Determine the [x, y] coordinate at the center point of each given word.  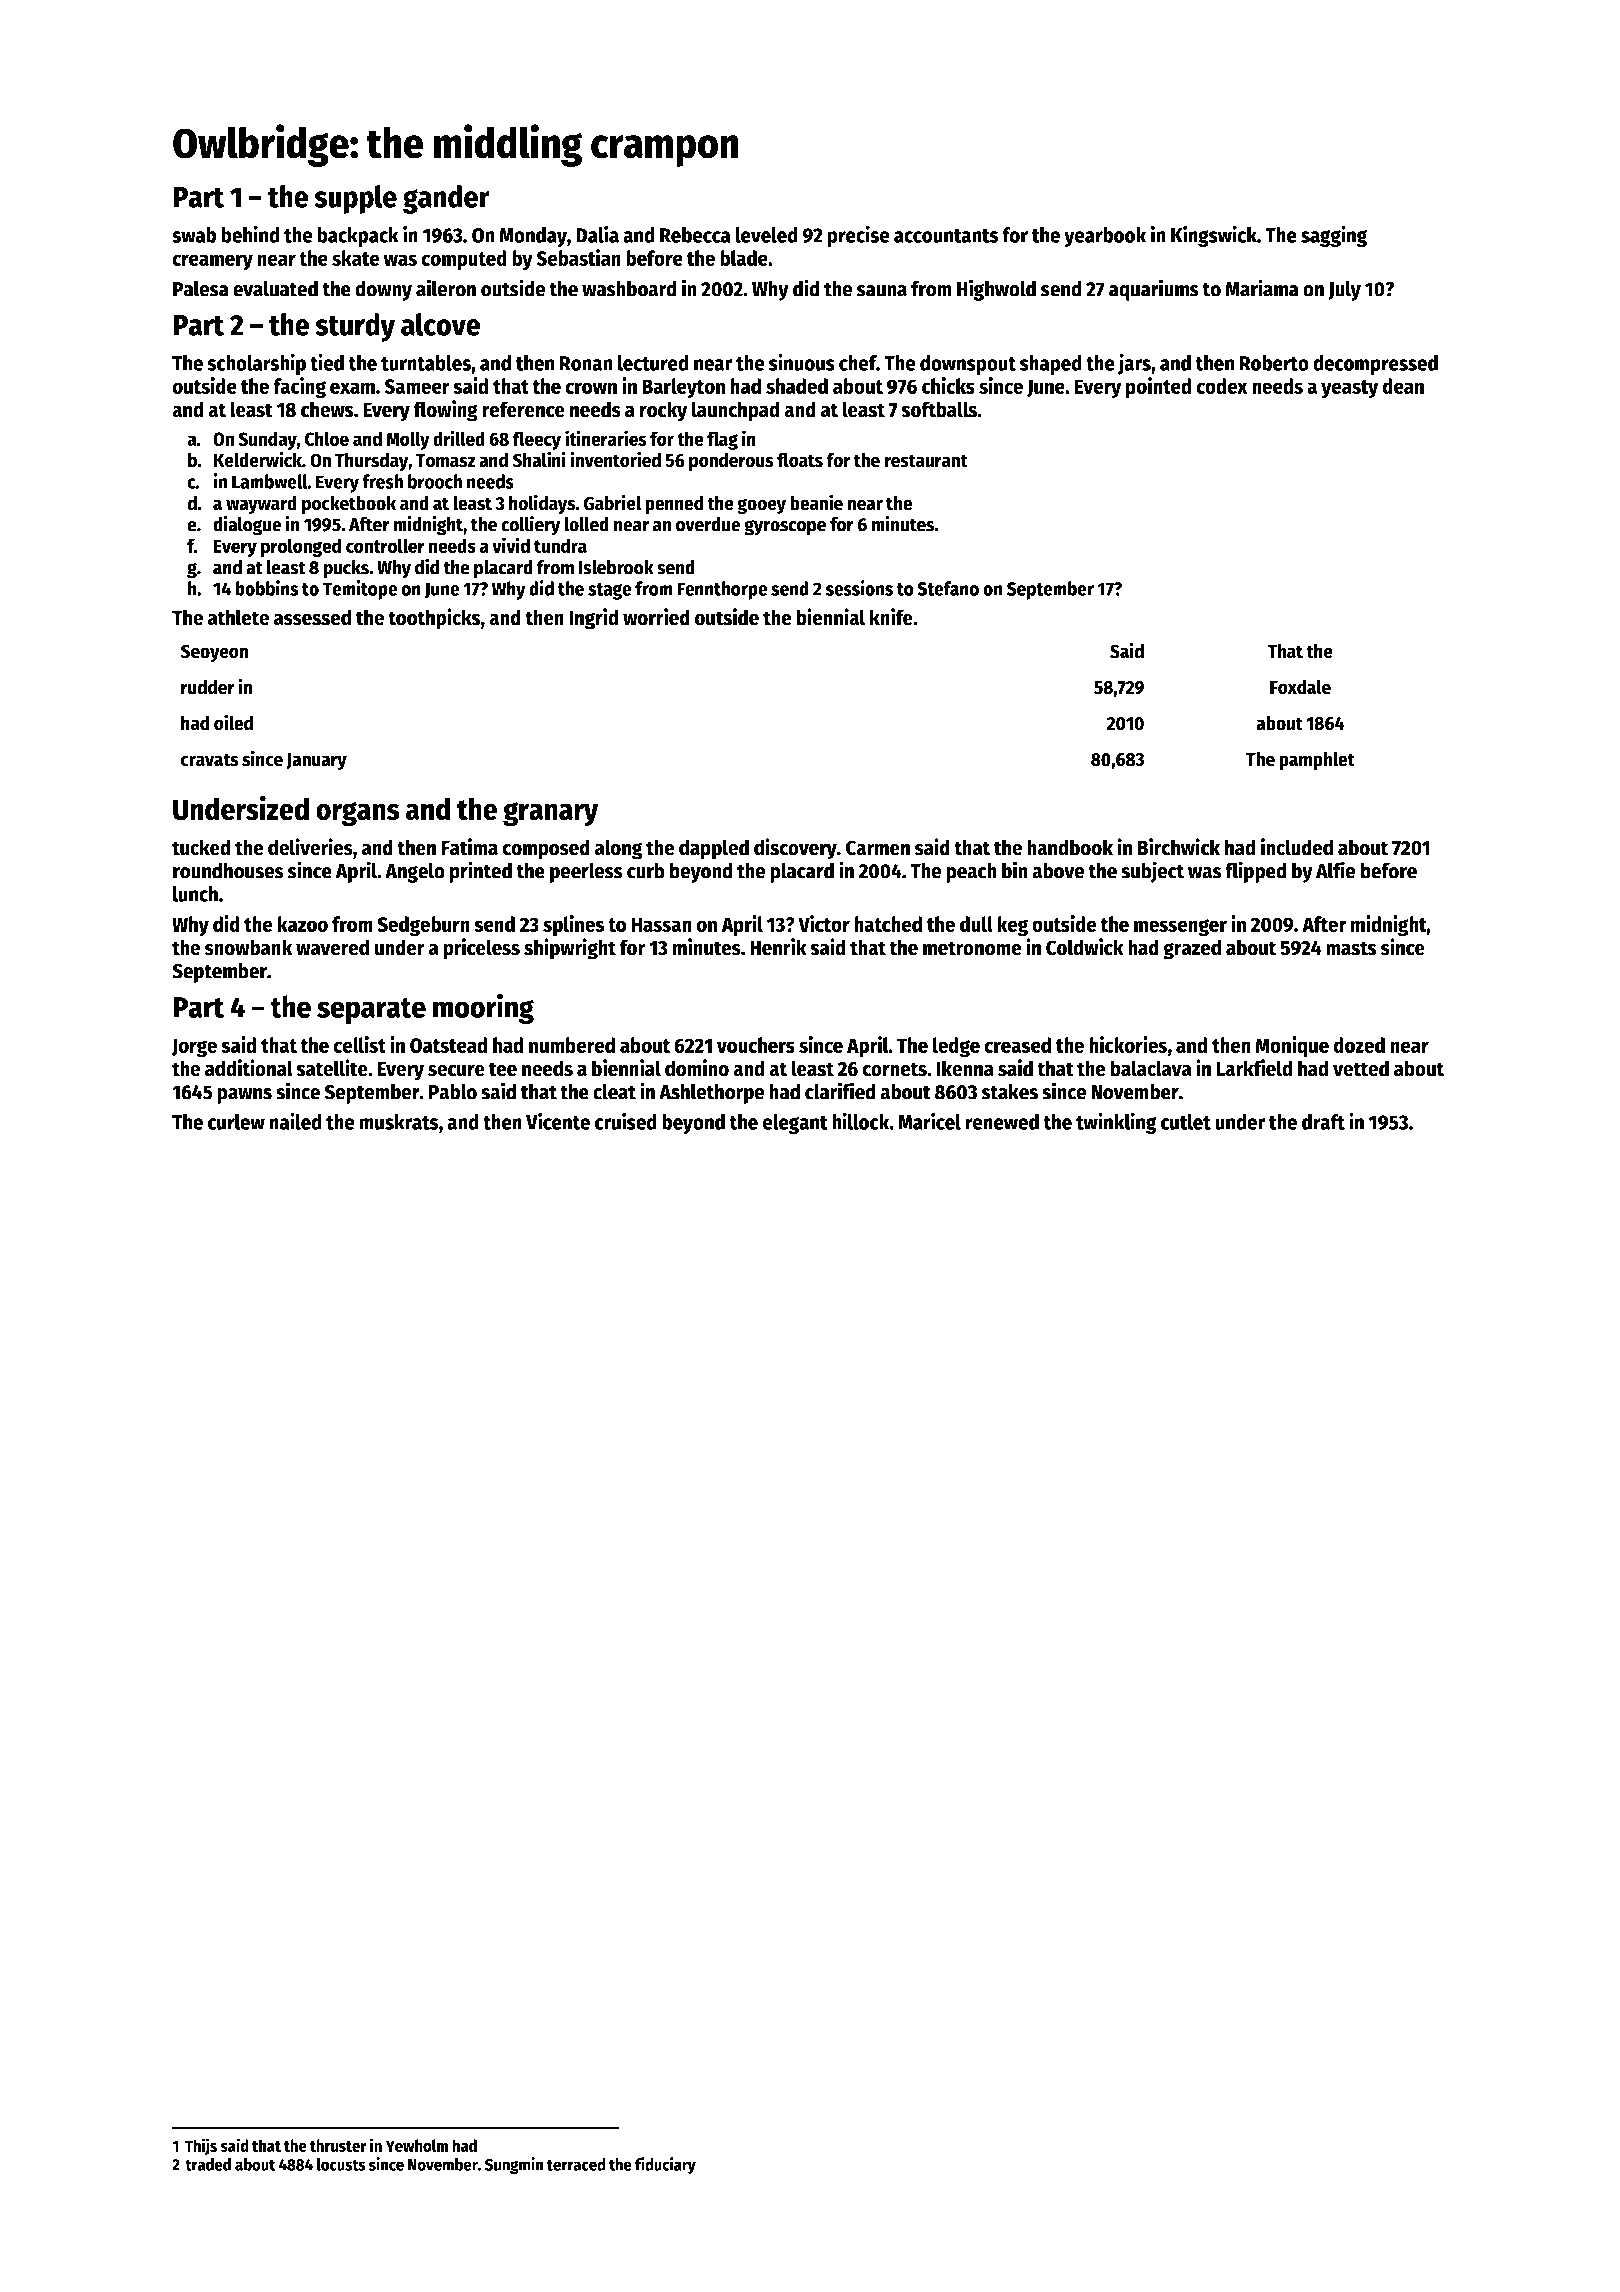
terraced [576, 2164]
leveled [766, 235]
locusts [341, 2164]
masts [1351, 948]
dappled [714, 849]
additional [249, 1068]
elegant [795, 1124]
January [316, 761]
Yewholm [417, 2145]
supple [355, 199]
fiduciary [665, 2165]
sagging [1334, 236]
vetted [1361, 1068]
